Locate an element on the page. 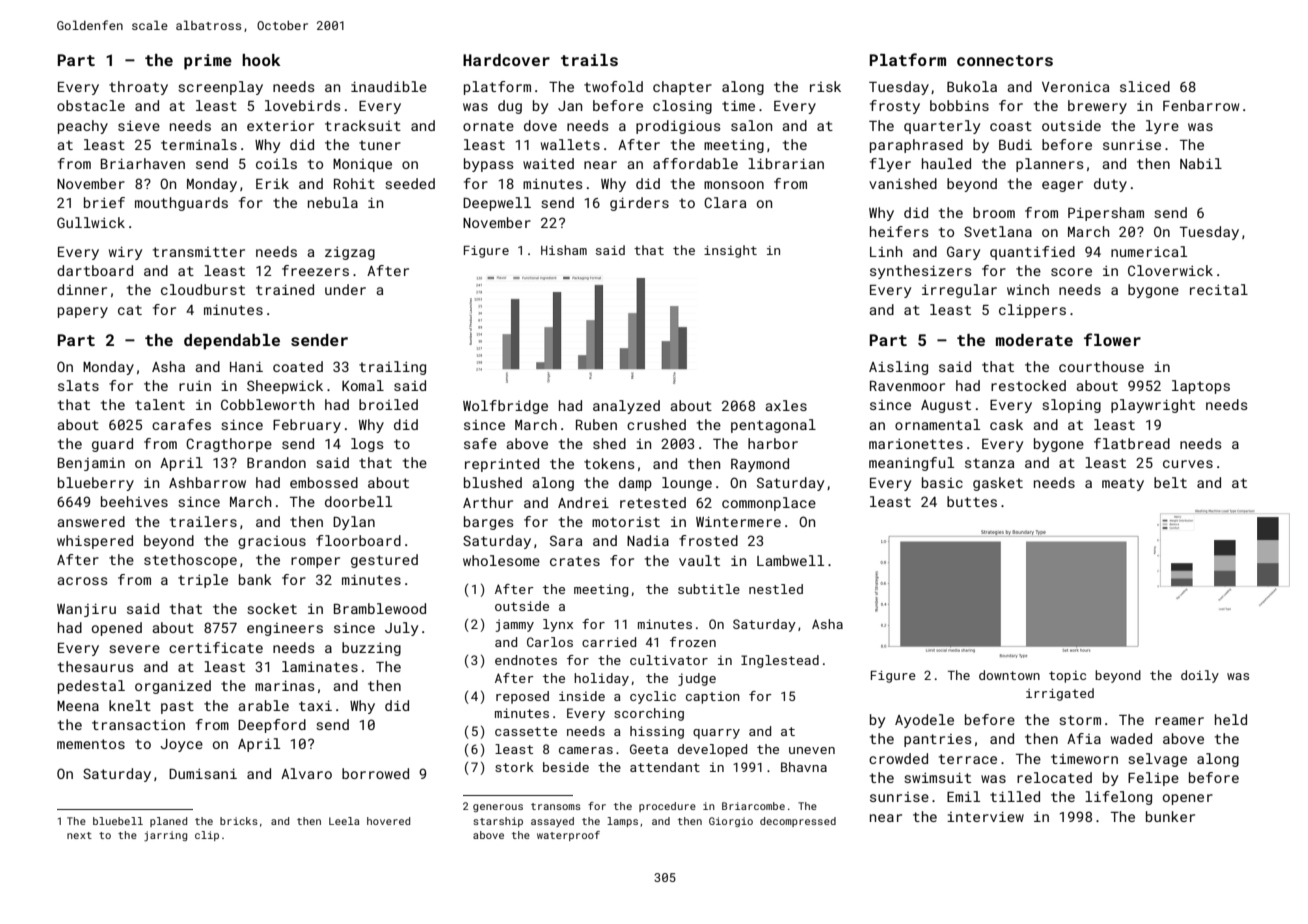 Image resolution: width=1308 pixels, height=924 pixels. buzzing is located at coordinates (371, 649).
